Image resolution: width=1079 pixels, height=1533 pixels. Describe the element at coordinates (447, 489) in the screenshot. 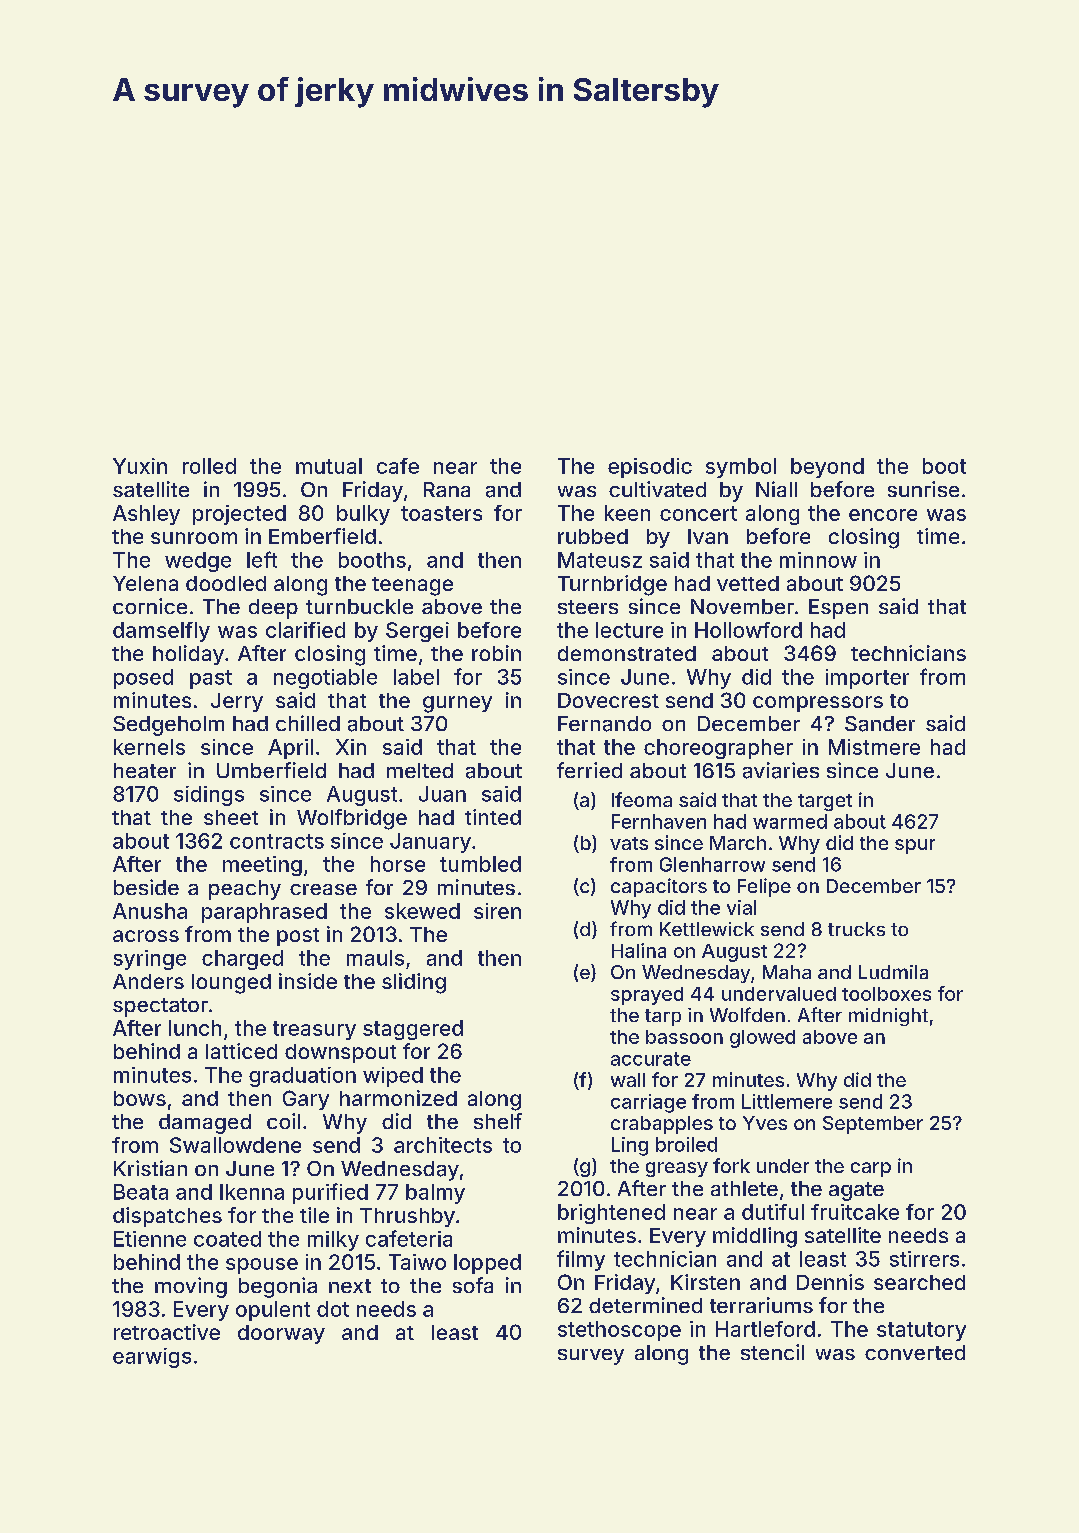

I see `Rana` at that location.
